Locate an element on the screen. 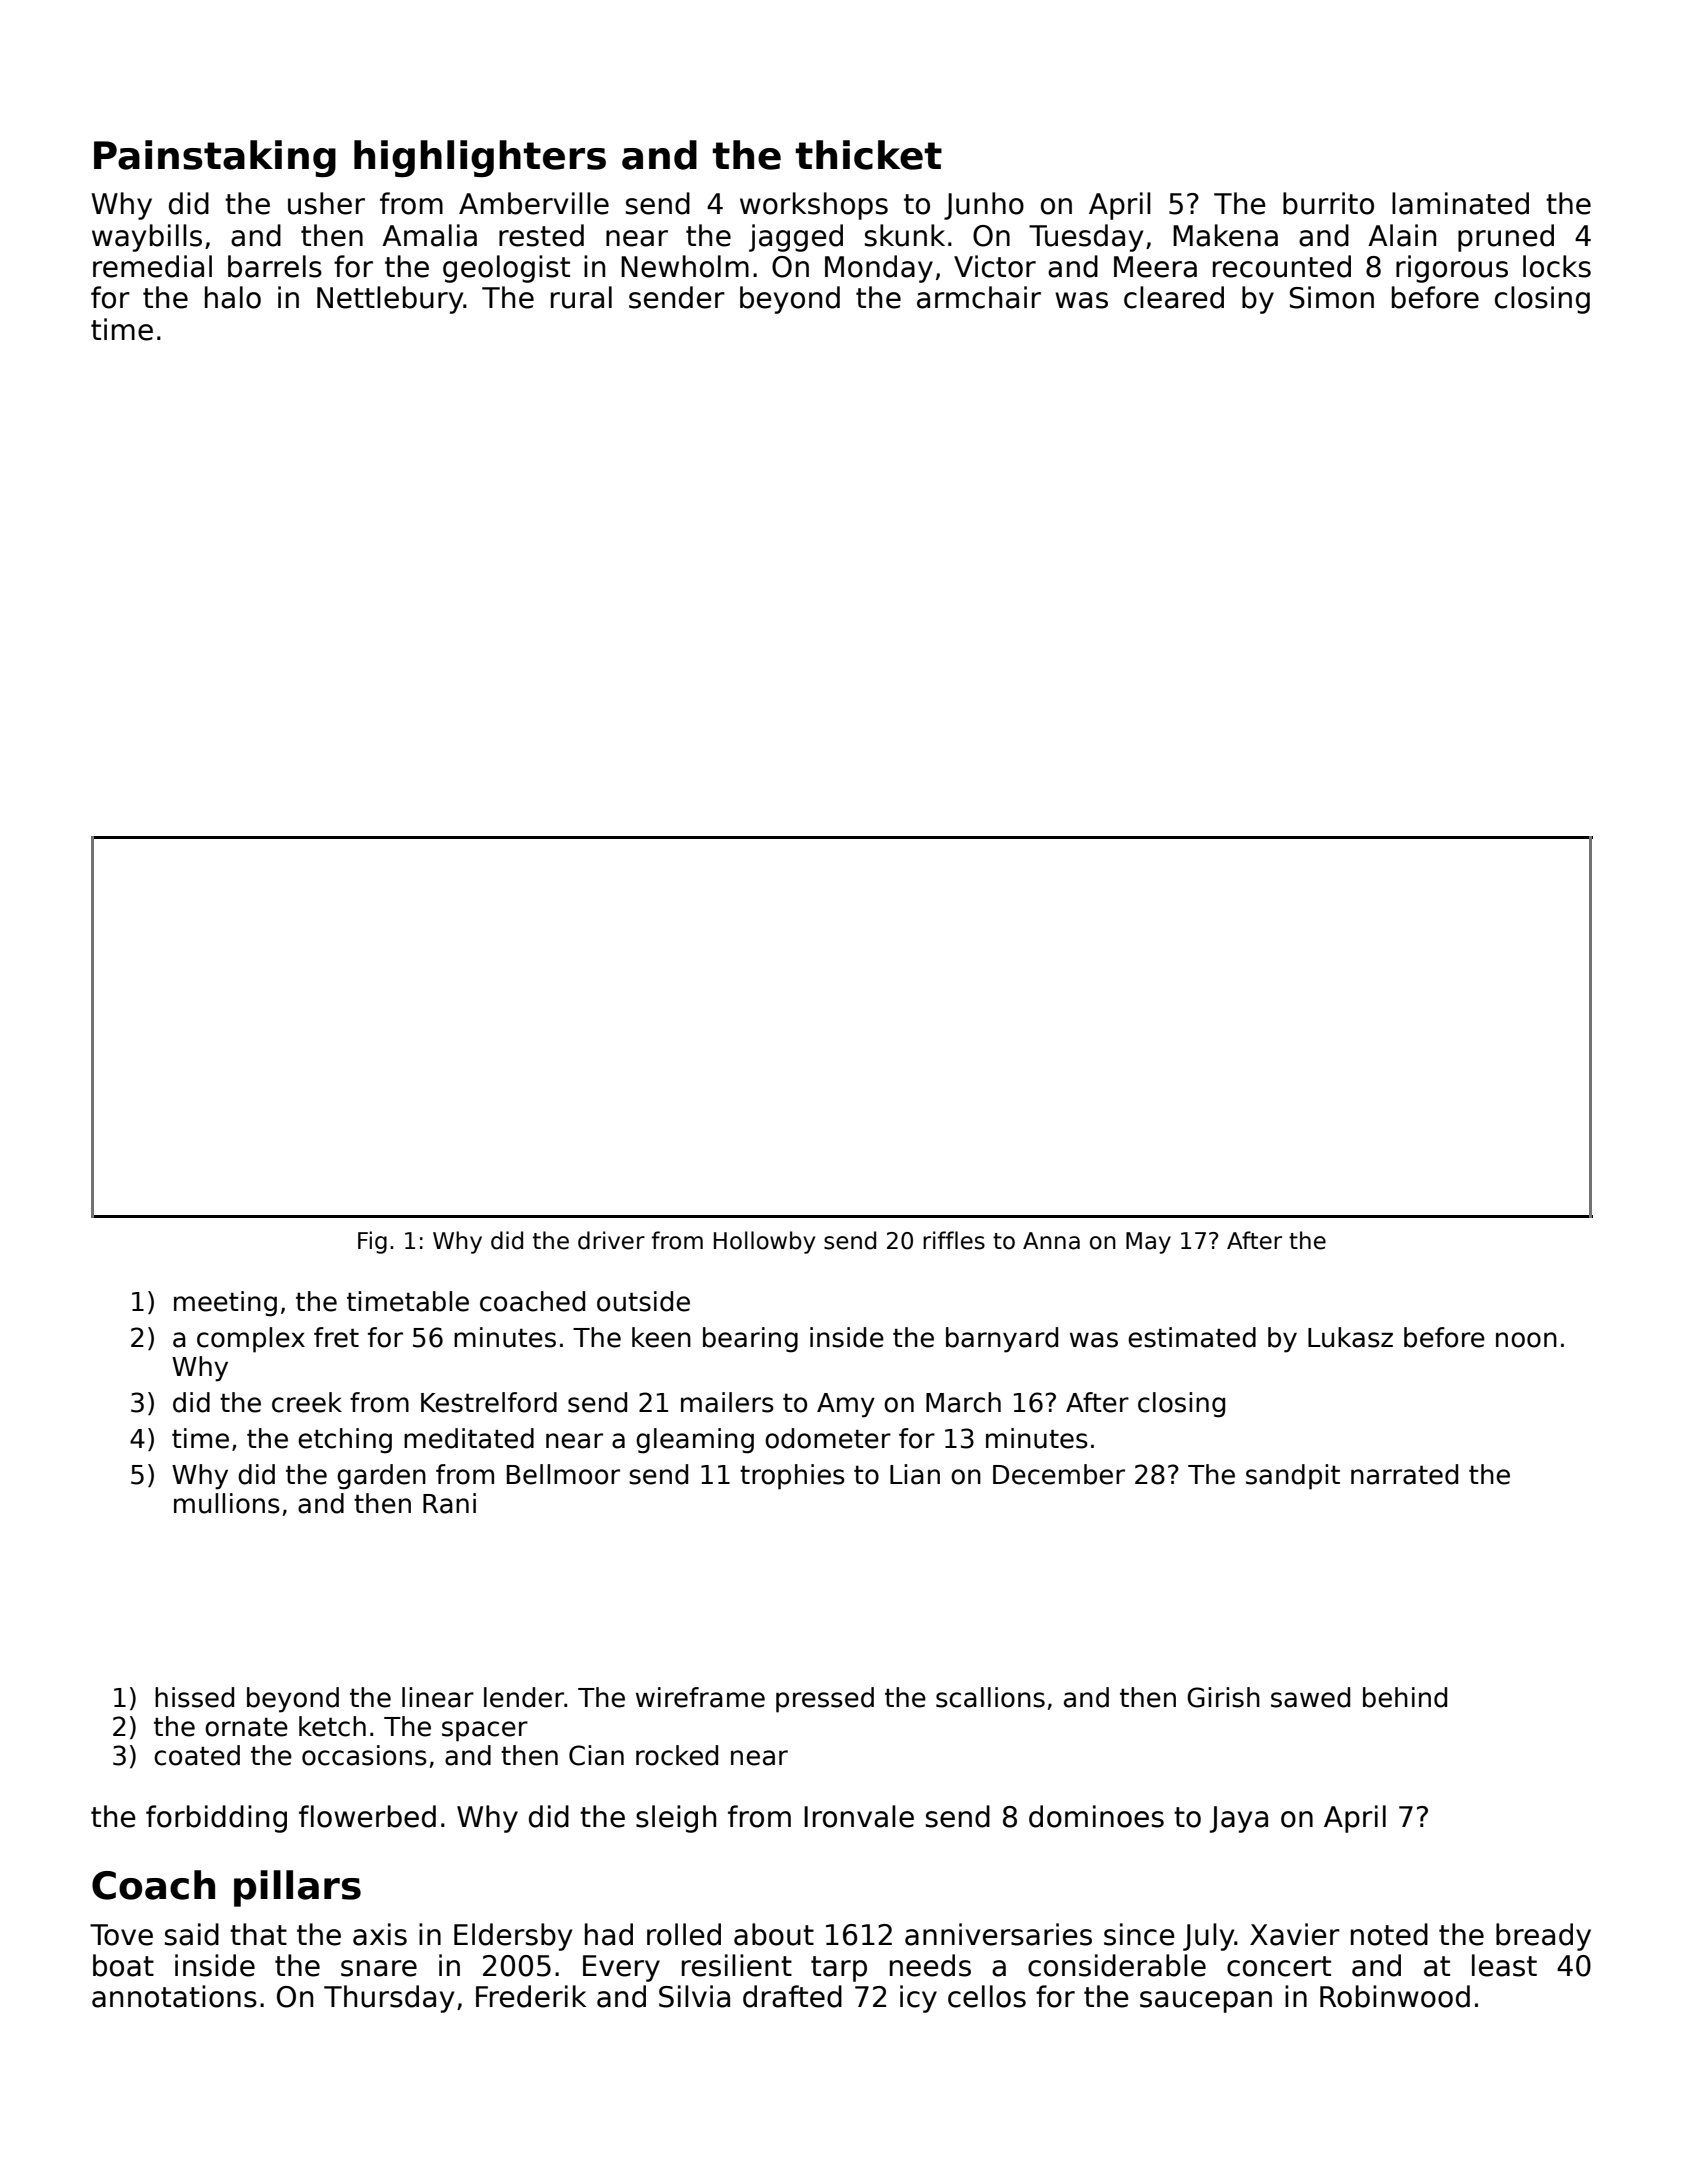 This screenshot has width=1683, height=2178. May is located at coordinates (1148, 1243).
